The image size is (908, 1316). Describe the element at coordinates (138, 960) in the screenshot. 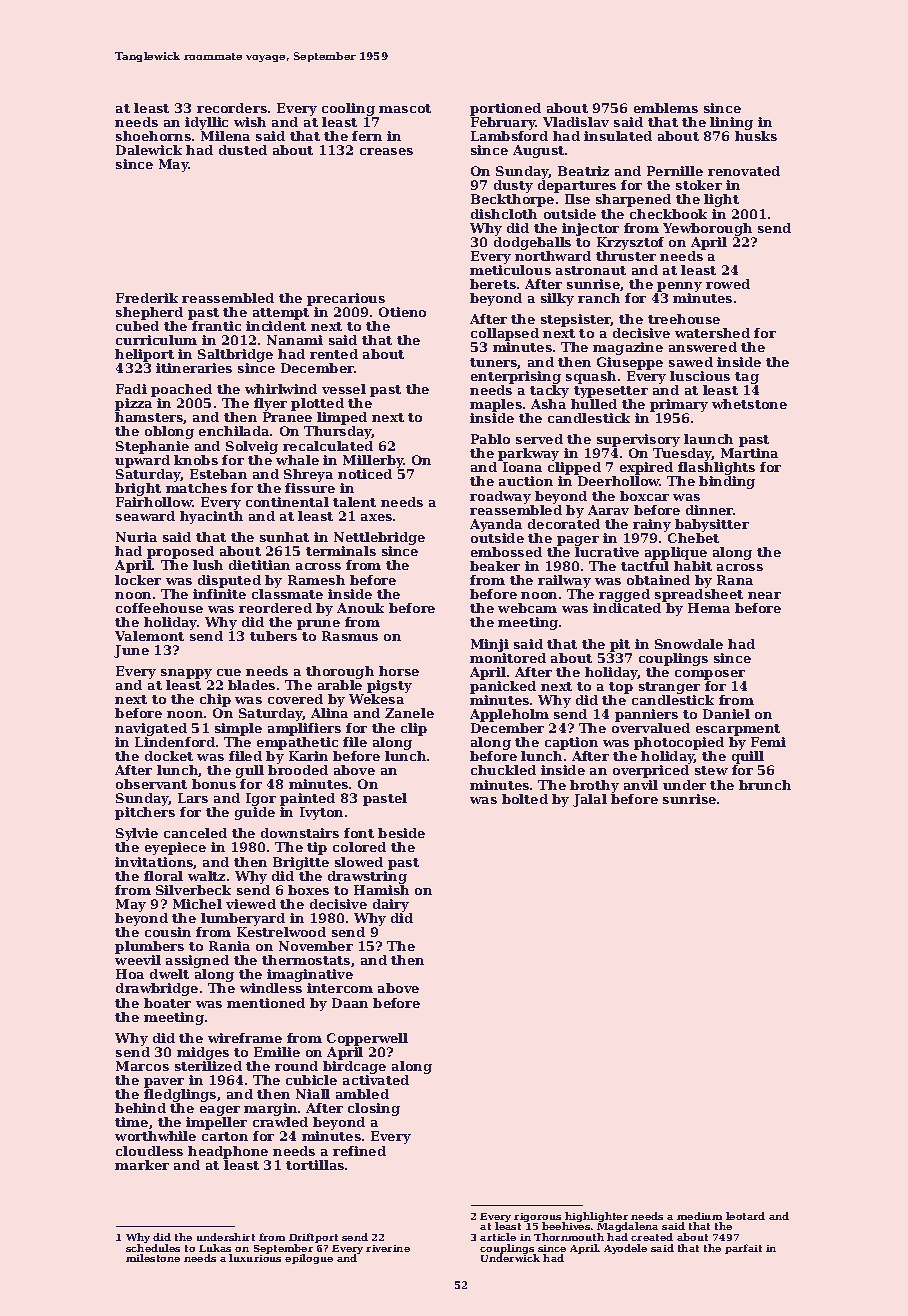

I see `weevil` at that location.
